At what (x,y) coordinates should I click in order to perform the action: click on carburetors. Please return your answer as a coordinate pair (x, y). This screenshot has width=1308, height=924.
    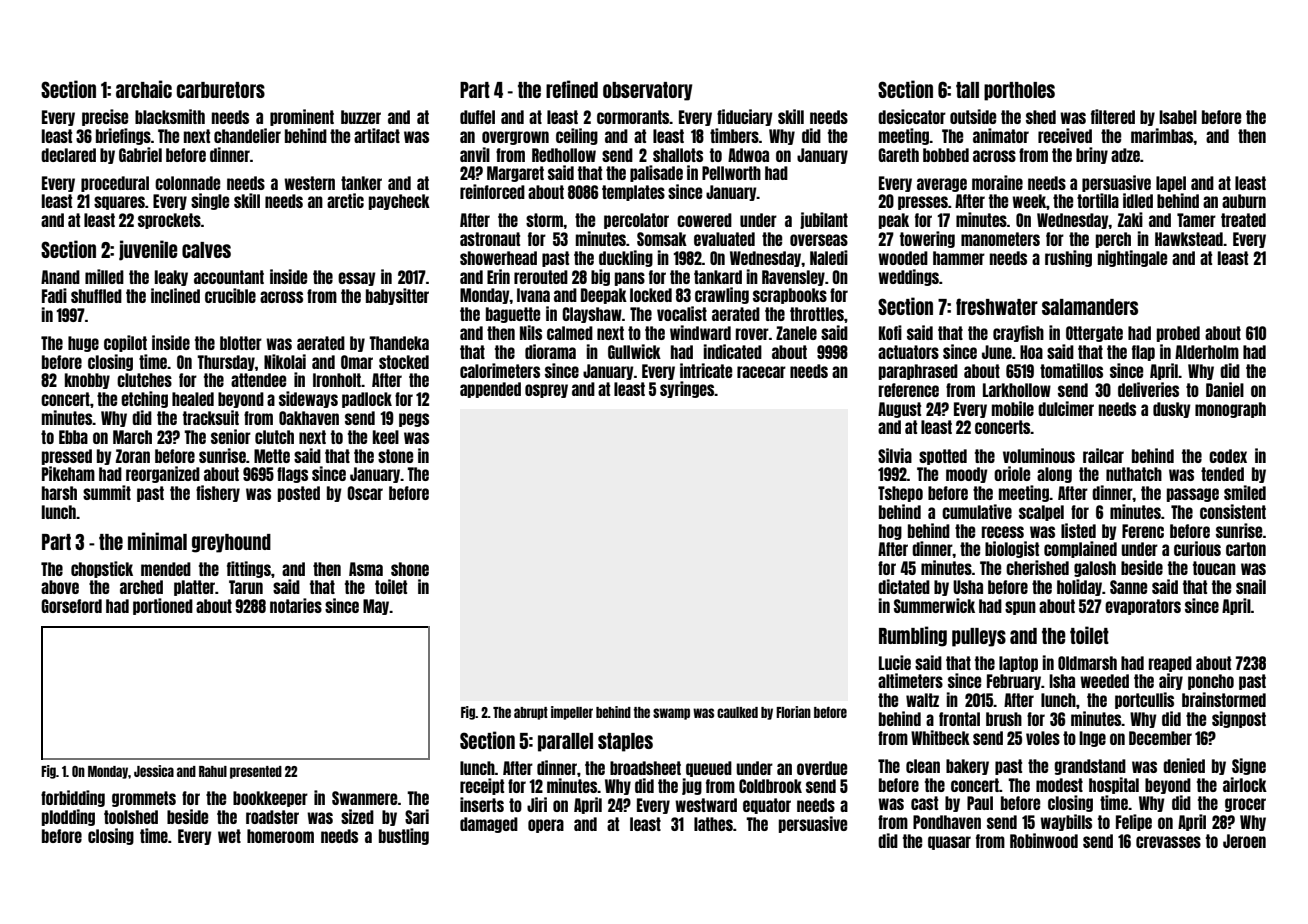
    Looking at the image, I should click on (221, 90).
